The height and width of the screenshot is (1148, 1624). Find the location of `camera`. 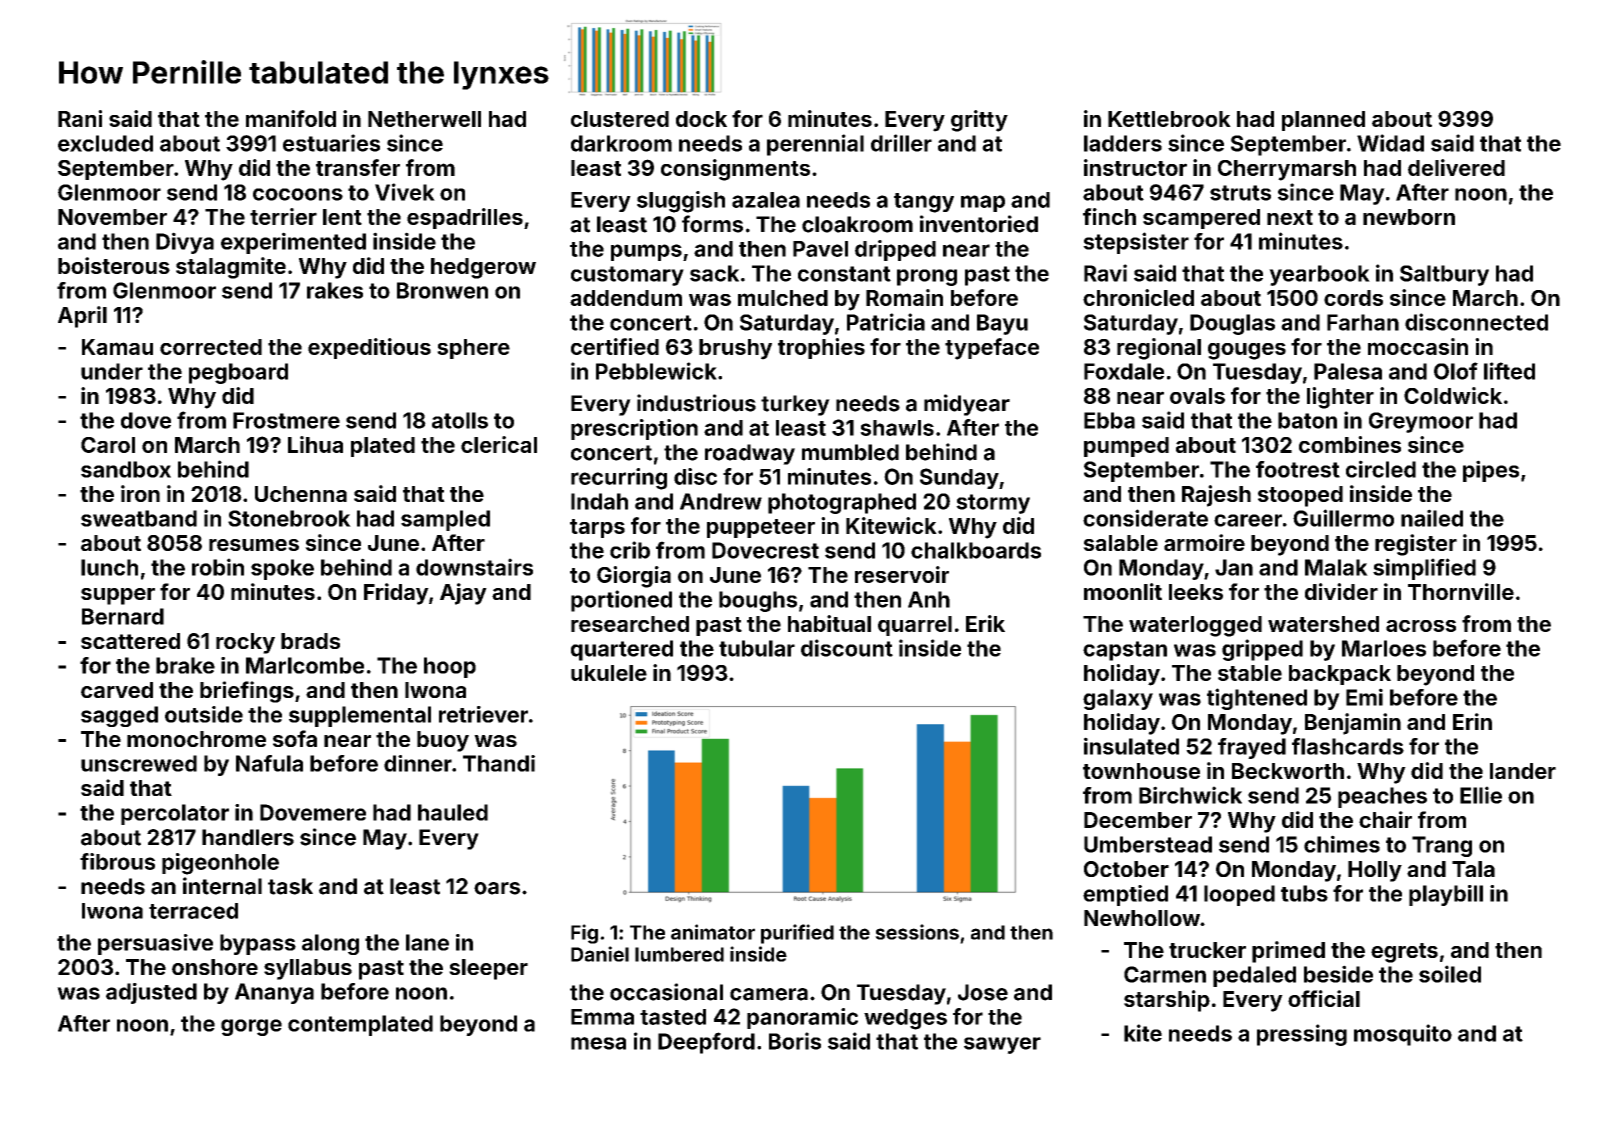

camera is located at coordinates (769, 994).
